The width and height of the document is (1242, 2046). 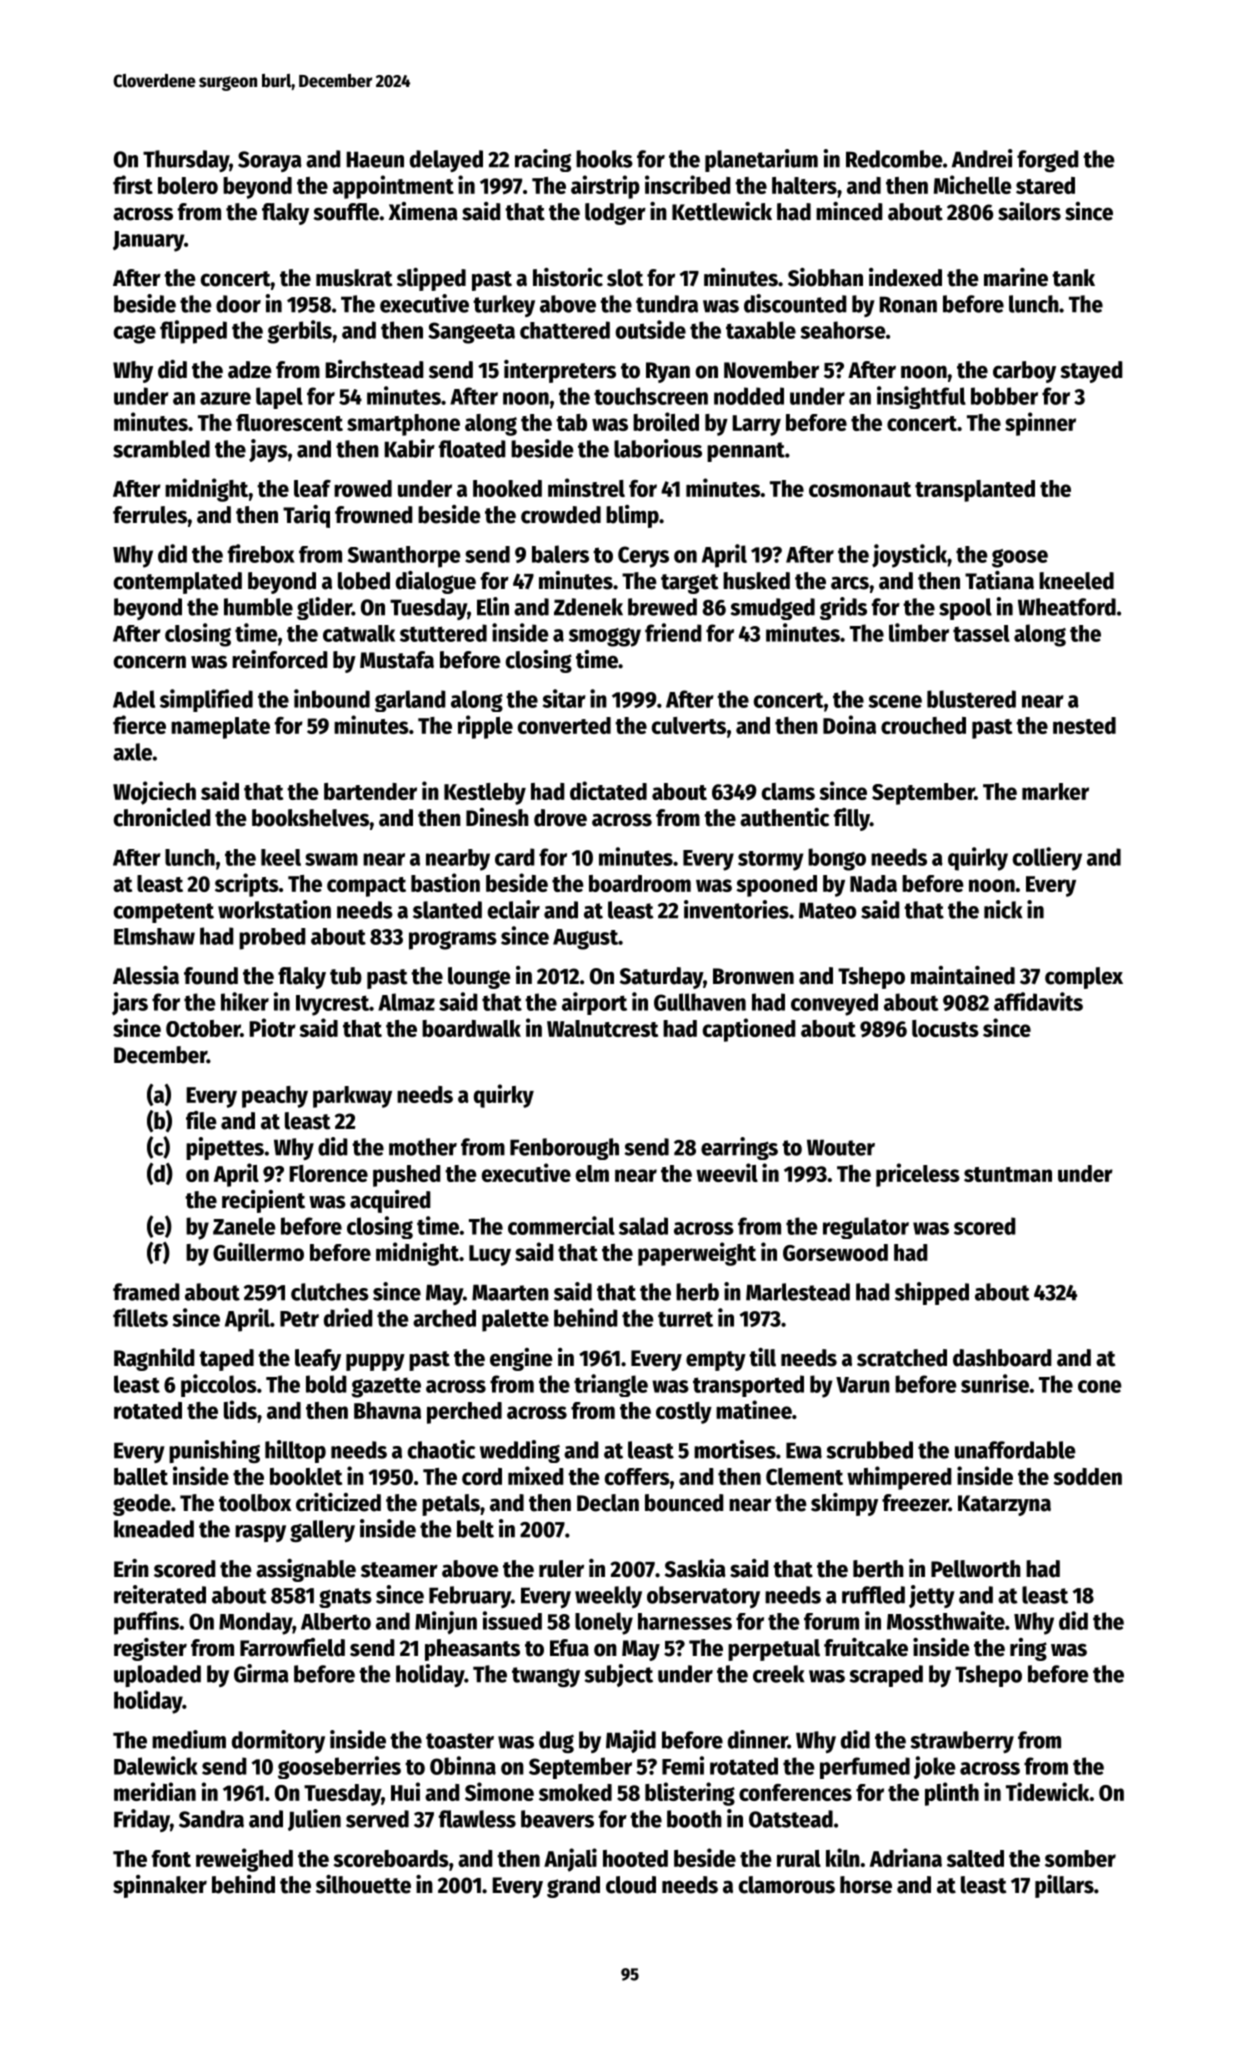 What do you see at coordinates (982, 158) in the document?
I see `Andrei` at bounding box center [982, 158].
